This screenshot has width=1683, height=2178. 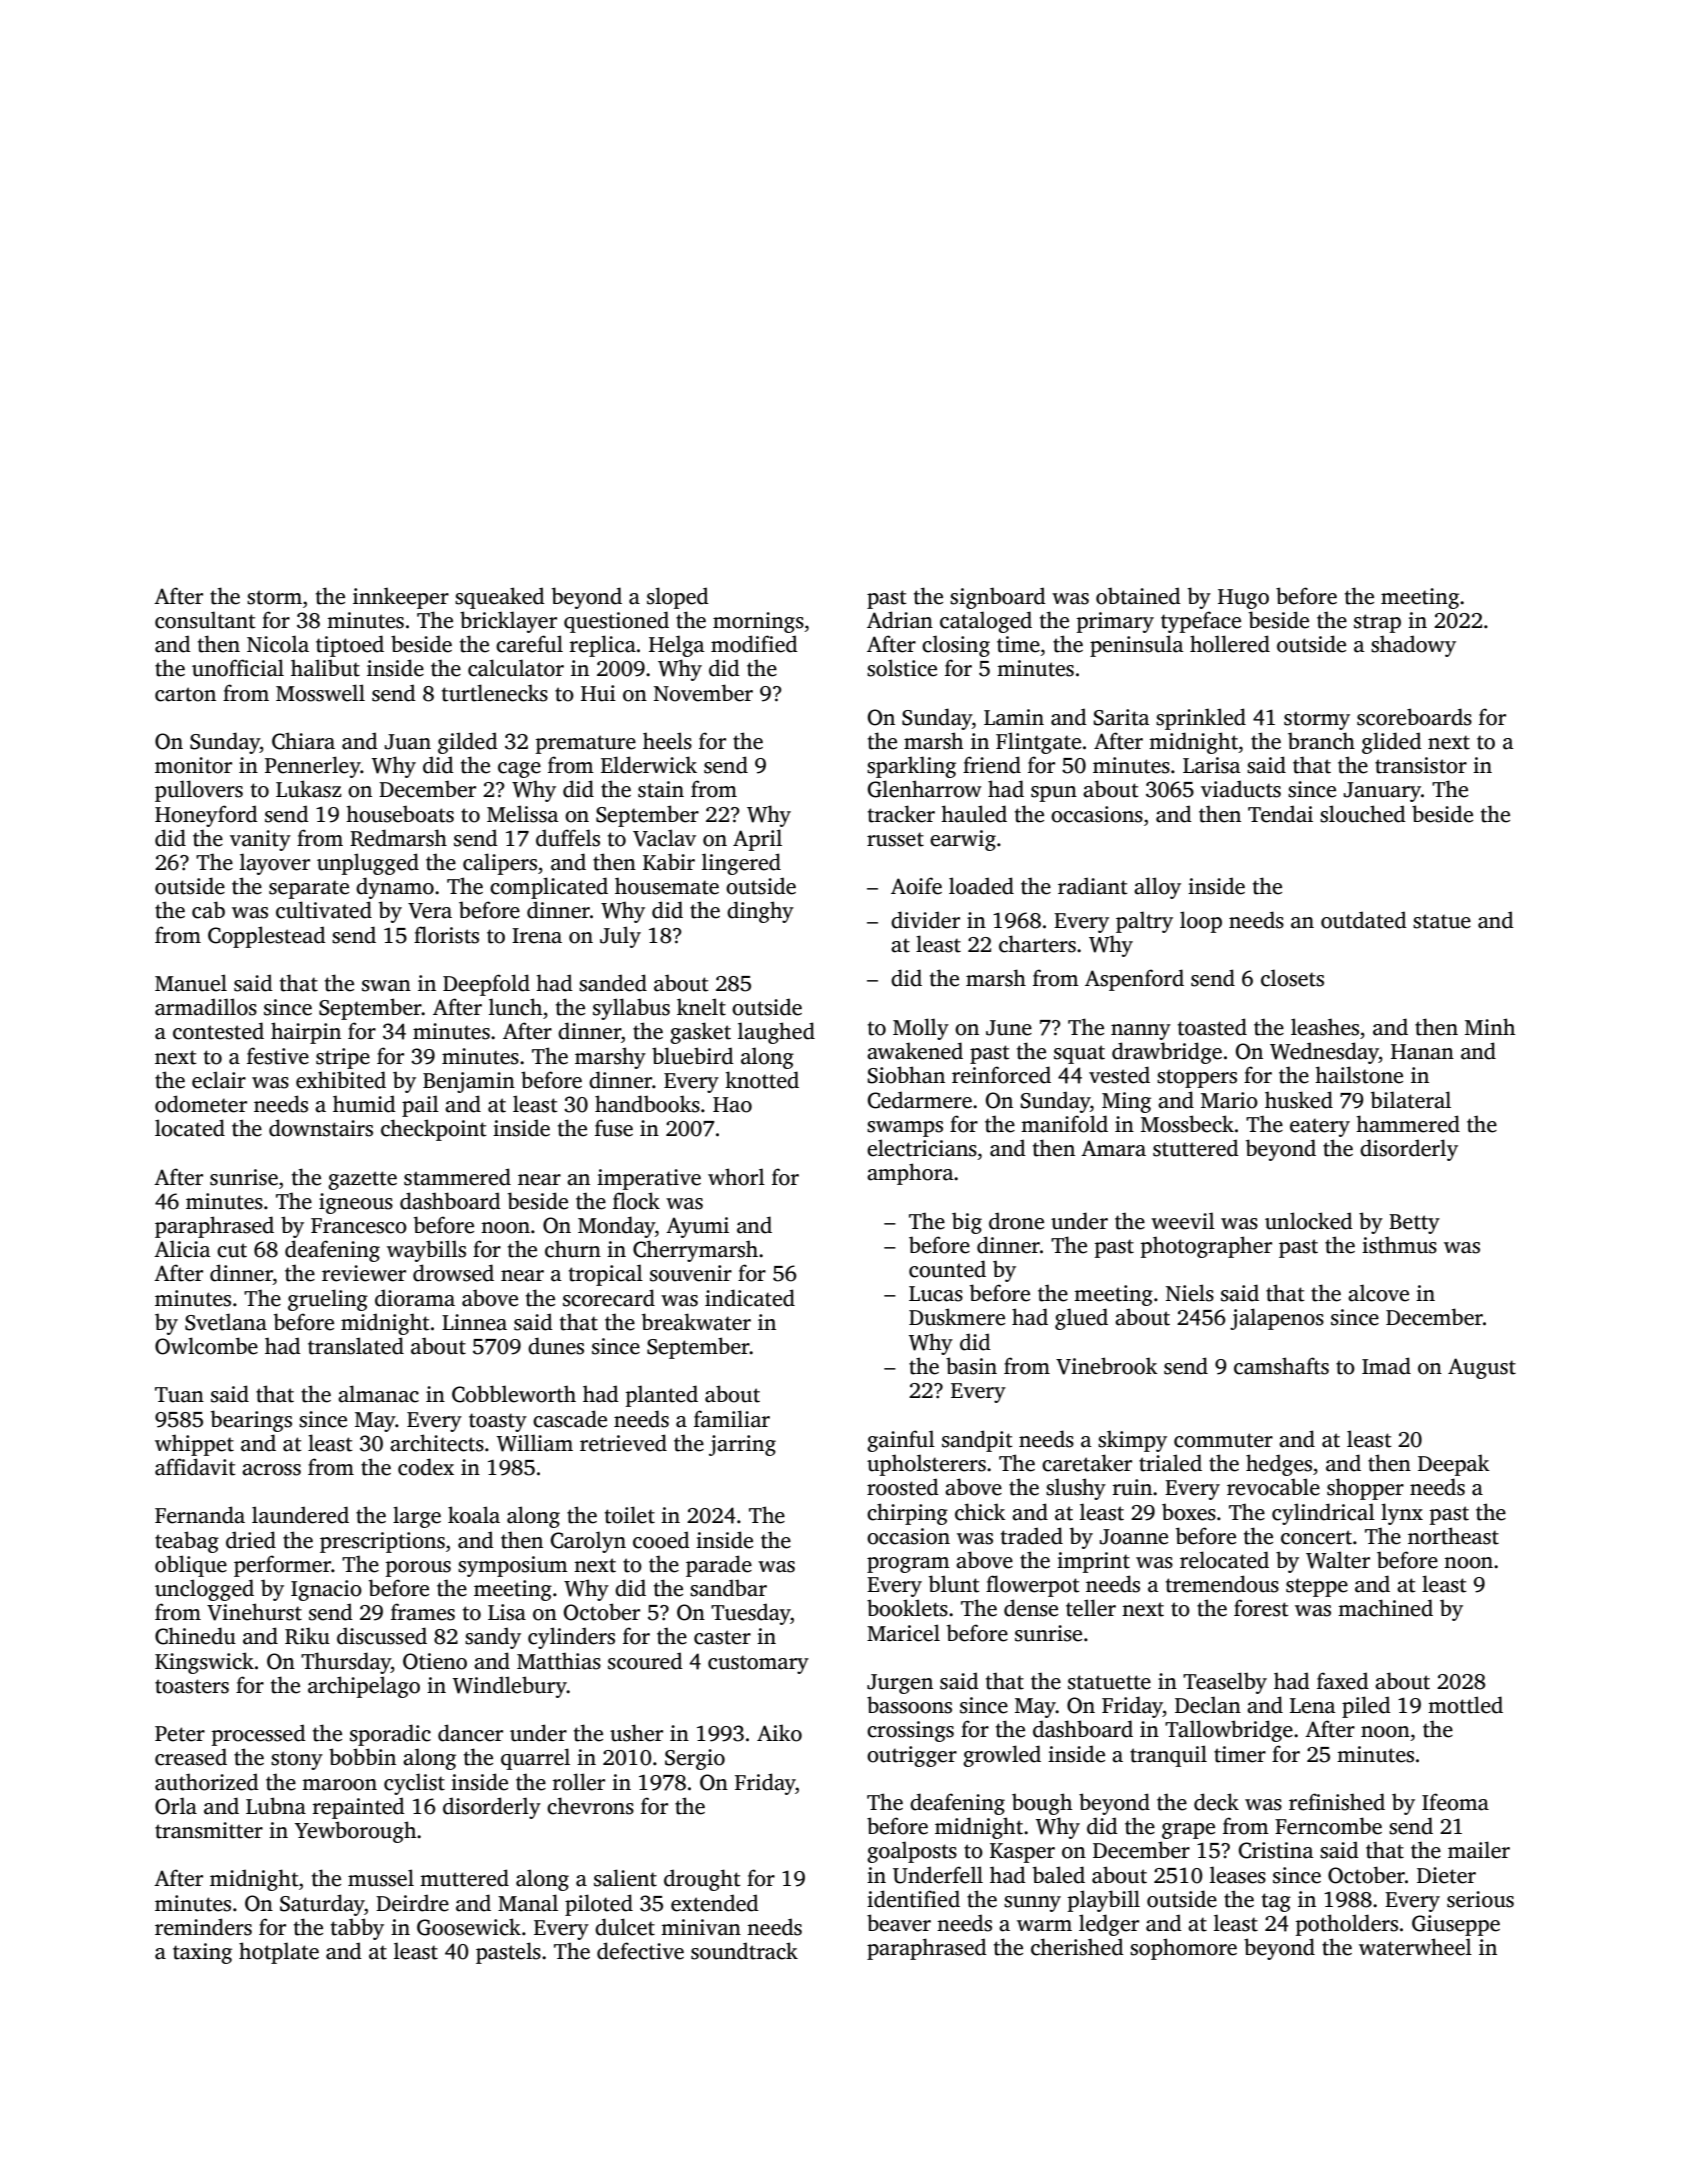 What do you see at coordinates (1377, 623) in the screenshot?
I see `strap` at bounding box center [1377, 623].
